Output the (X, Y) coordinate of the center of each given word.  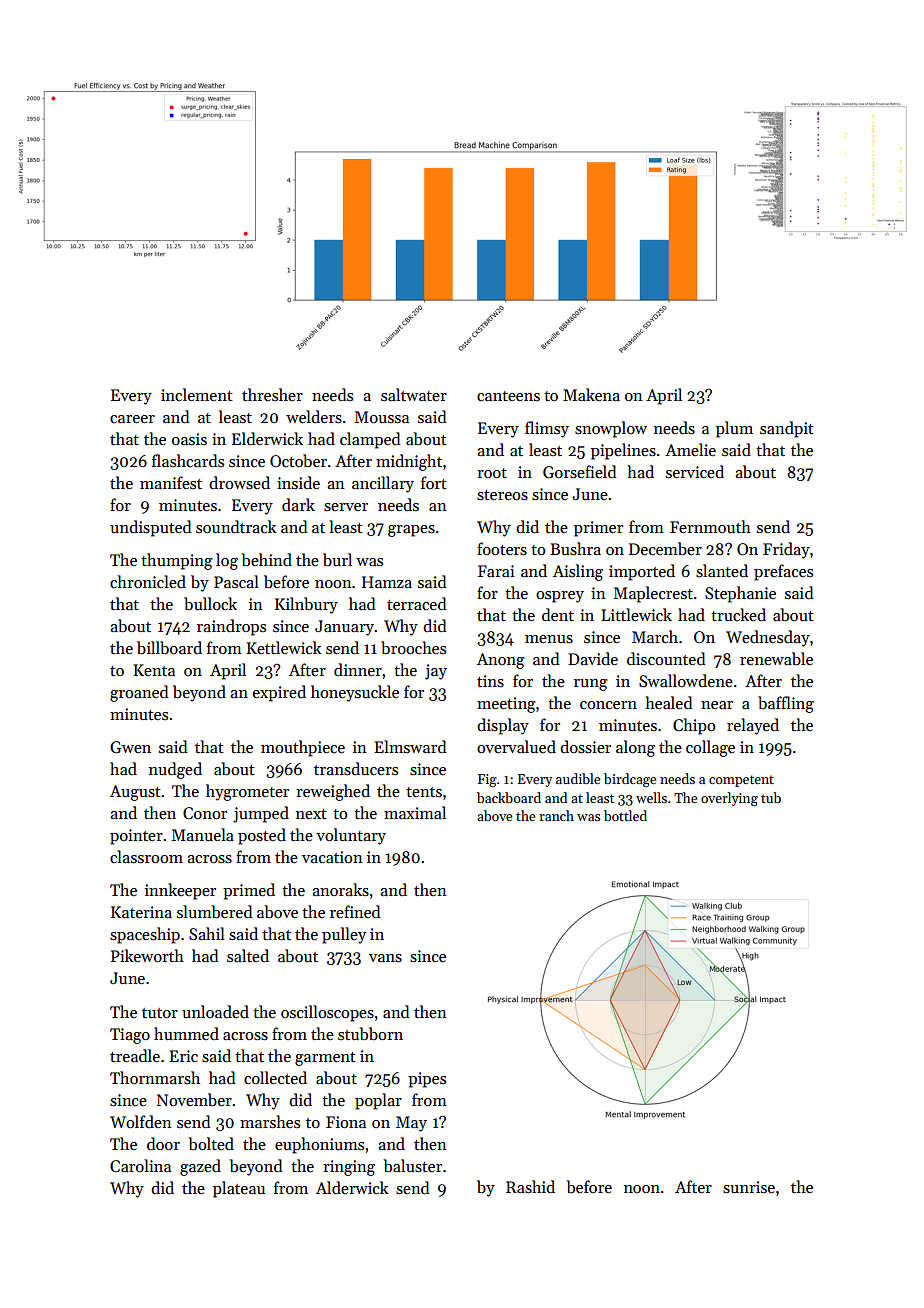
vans (385, 958)
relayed (753, 726)
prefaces (783, 572)
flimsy (547, 429)
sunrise (749, 1187)
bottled (625, 815)
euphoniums (319, 1145)
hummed (186, 1033)
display (503, 726)
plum (734, 429)
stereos (502, 495)
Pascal (236, 581)
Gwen (130, 747)
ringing (349, 1168)
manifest (171, 482)
